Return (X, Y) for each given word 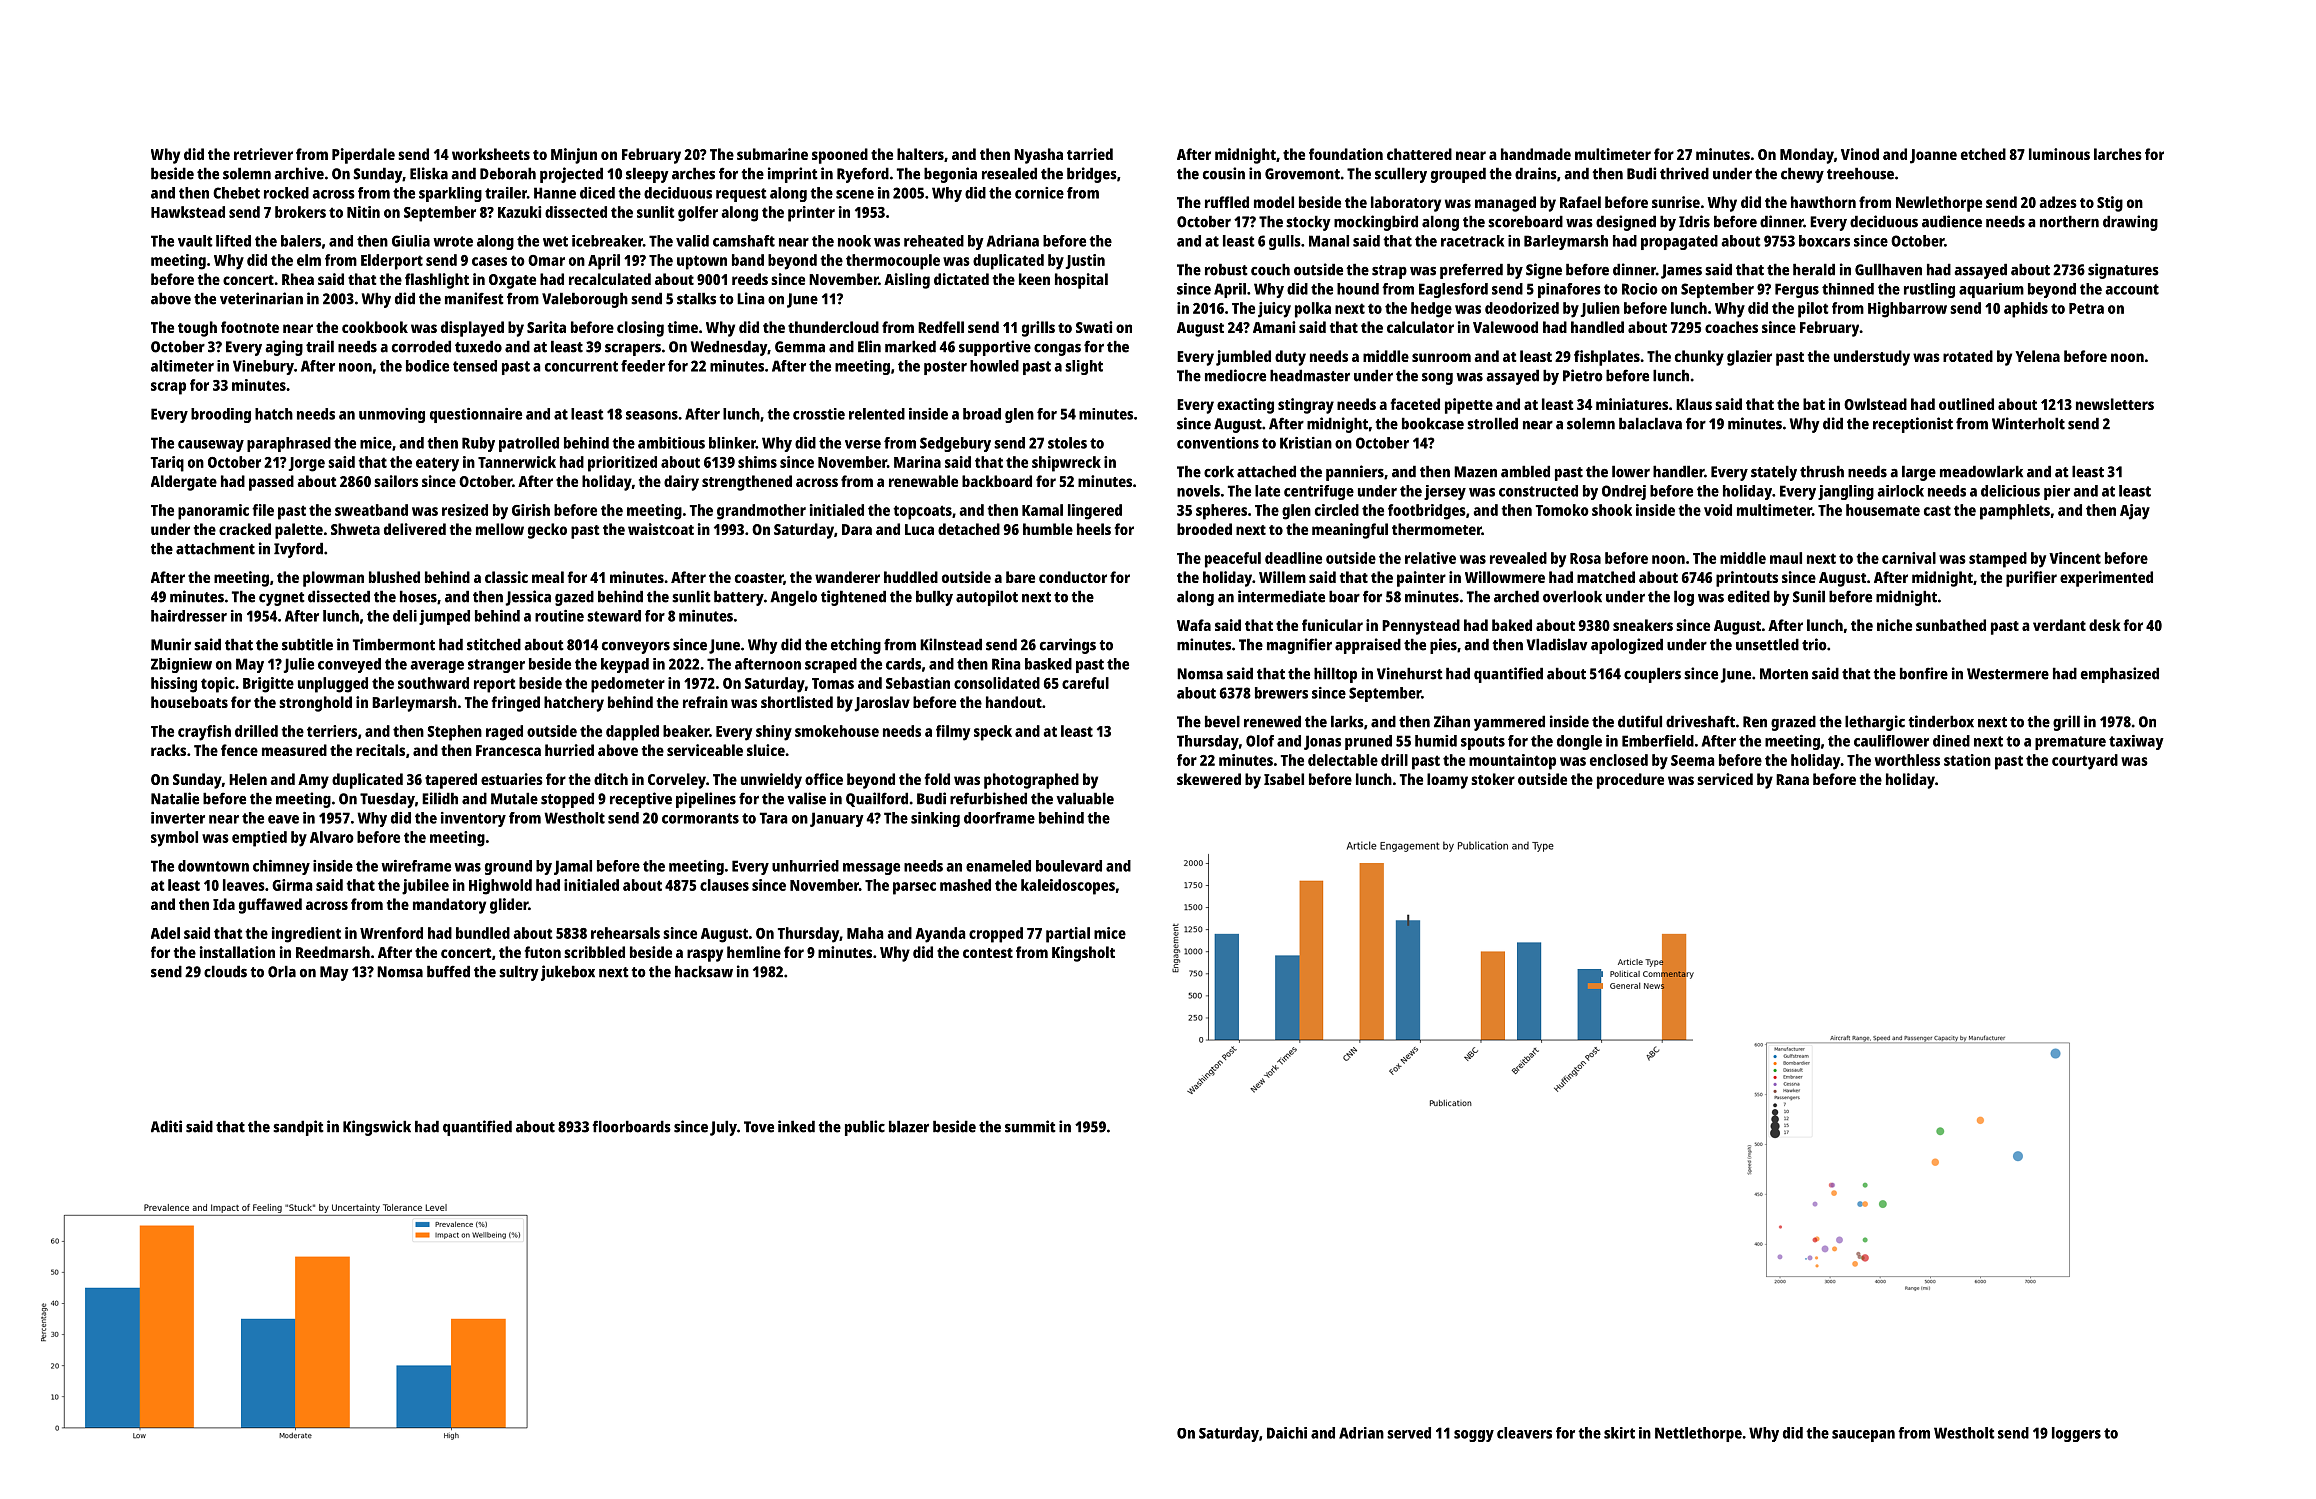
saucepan (1863, 1436)
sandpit (298, 1128)
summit (1030, 1126)
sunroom (1441, 357)
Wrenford (391, 933)
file (263, 510)
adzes (2058, 202)
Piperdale (363, 156)
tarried (1090, 154)
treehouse (1860, 173)
